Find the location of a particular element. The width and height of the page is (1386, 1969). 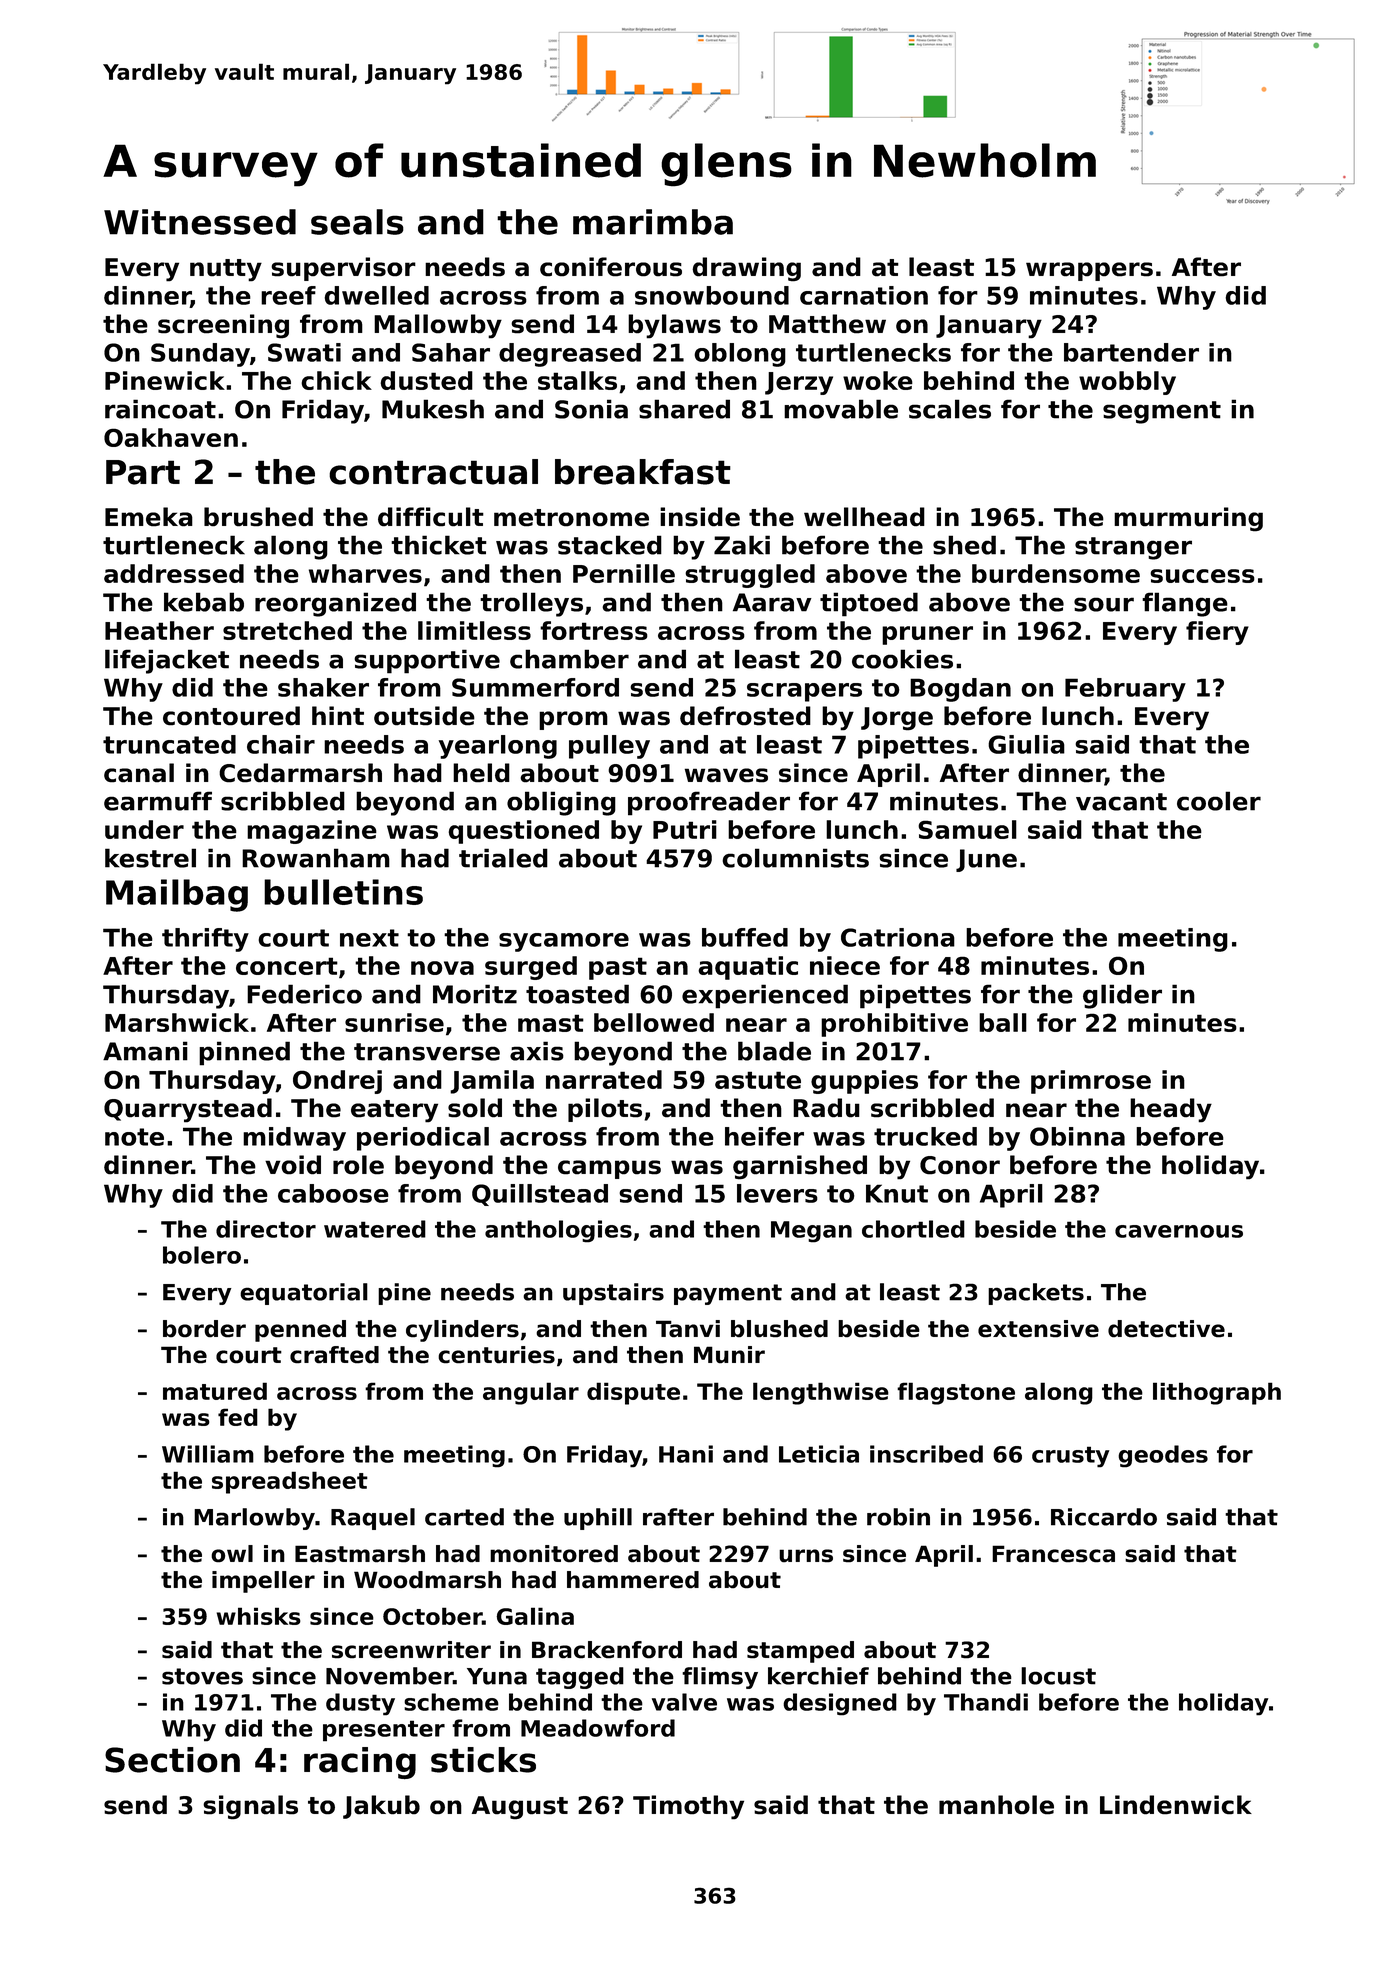

burdensome is located at coordinates (1056, 573).
